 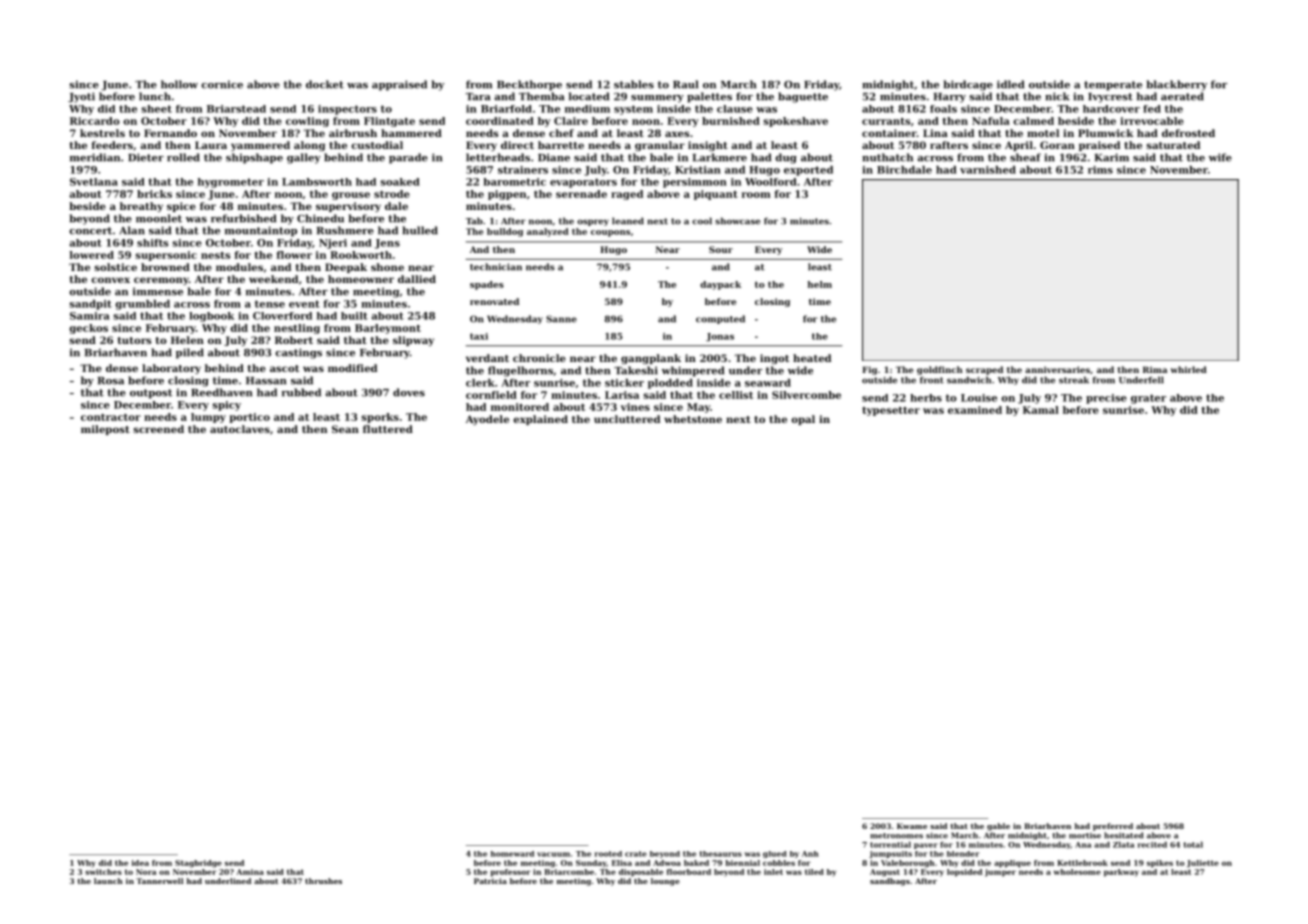 I want to click on defrosted, so click(x=1188, y=133).
